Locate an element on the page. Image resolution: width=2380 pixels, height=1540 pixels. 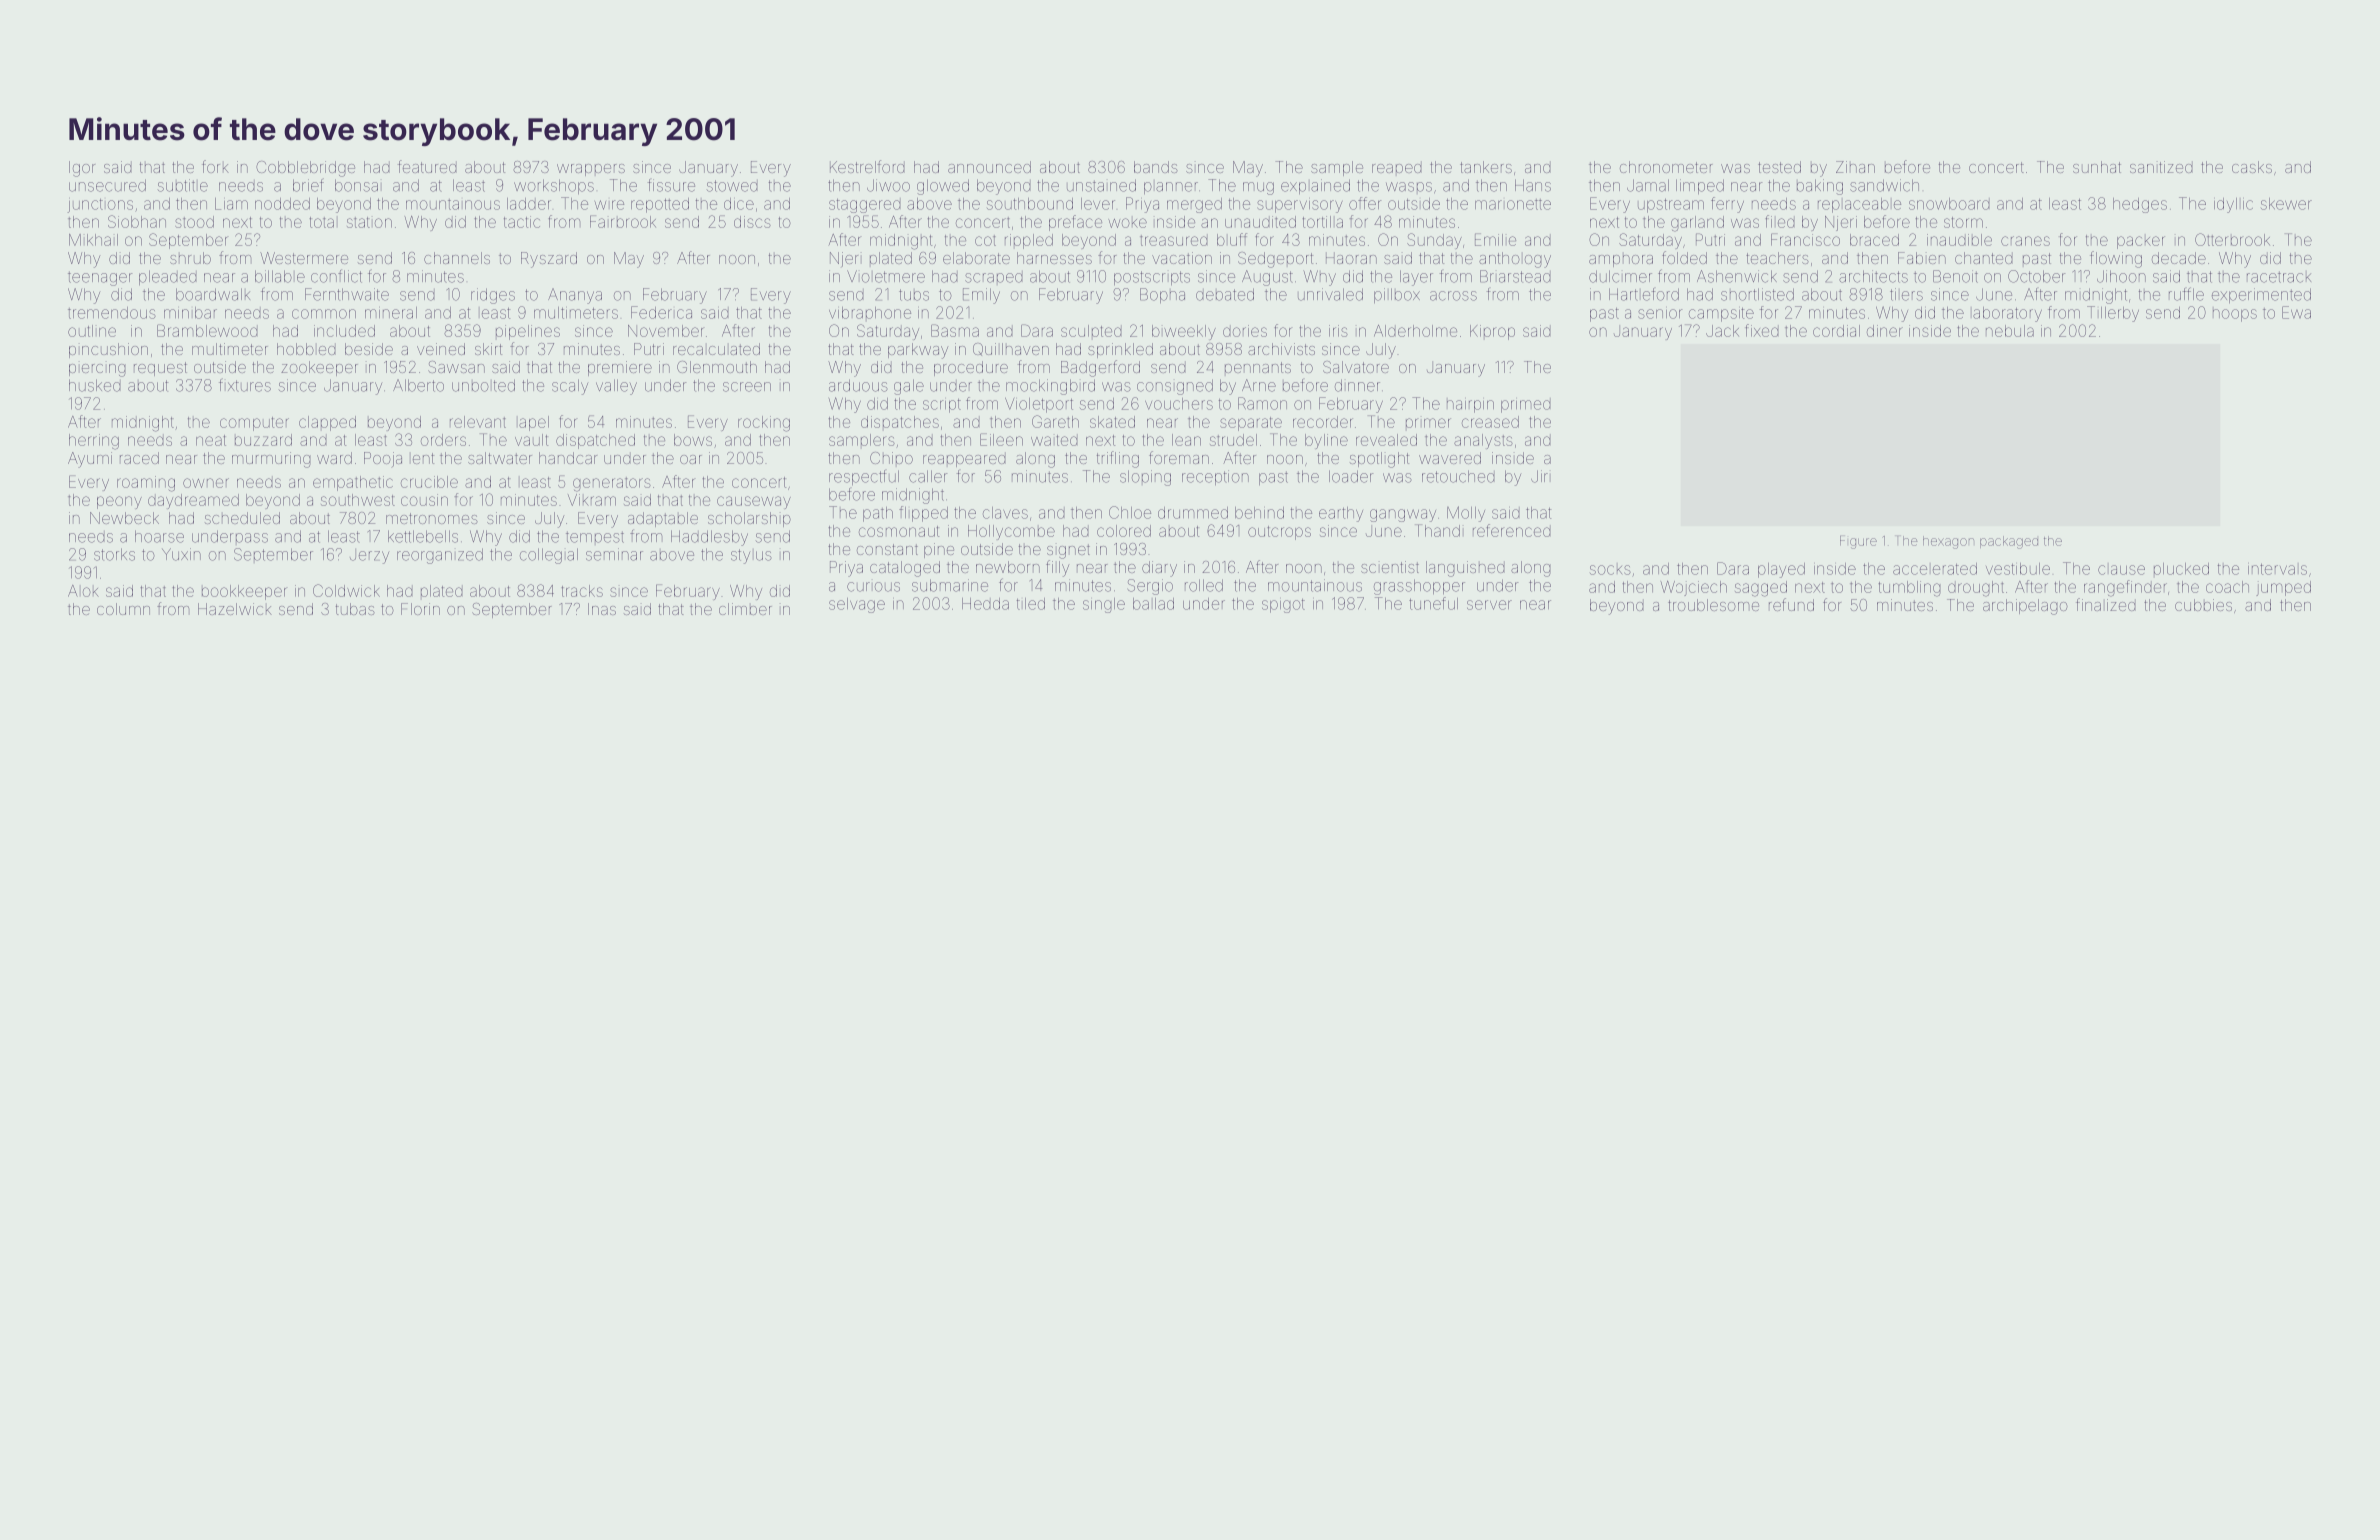
Violetport is located at coordinates (1039, 405).
